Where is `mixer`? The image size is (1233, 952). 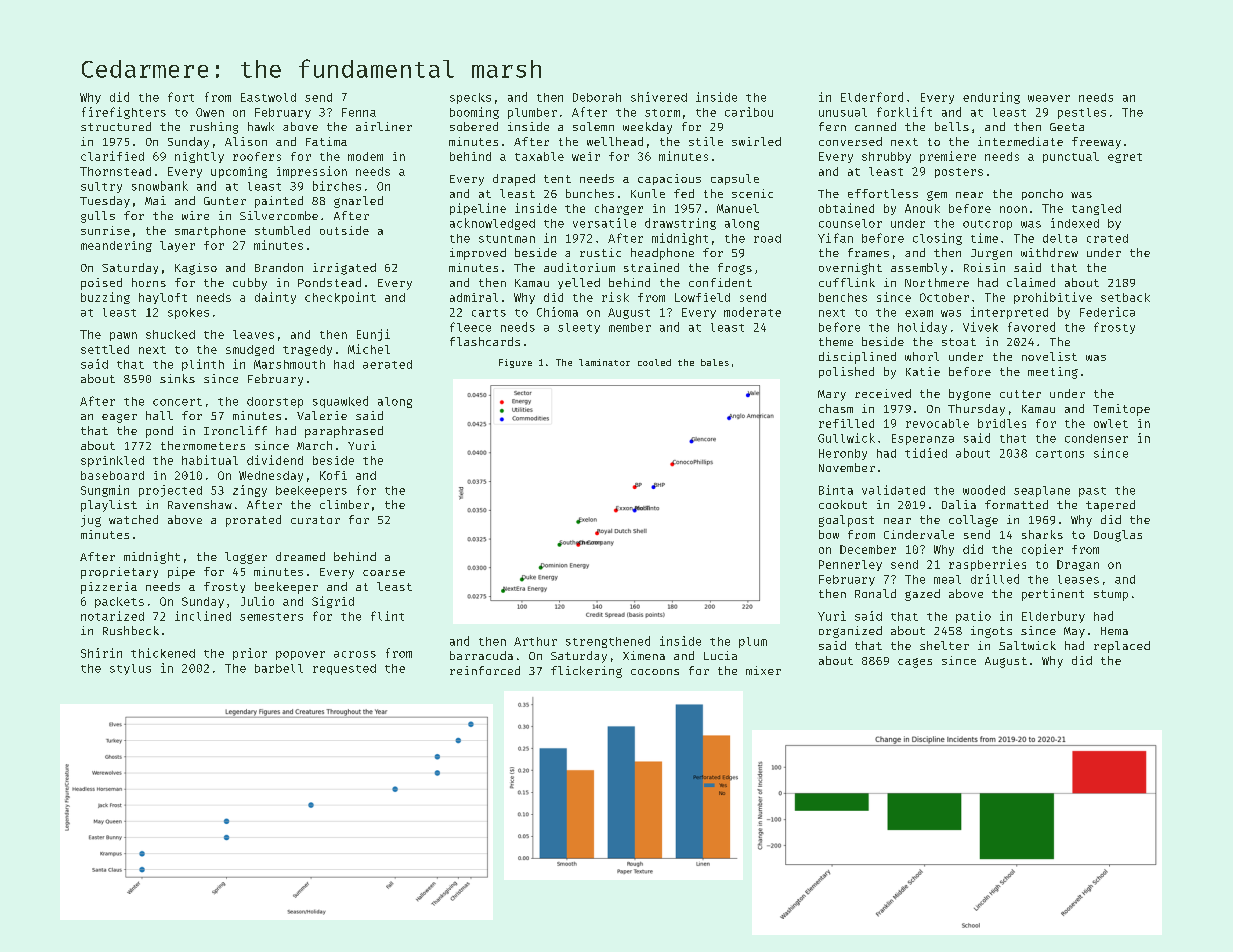 mixer is located at coordinates (763, 670).
